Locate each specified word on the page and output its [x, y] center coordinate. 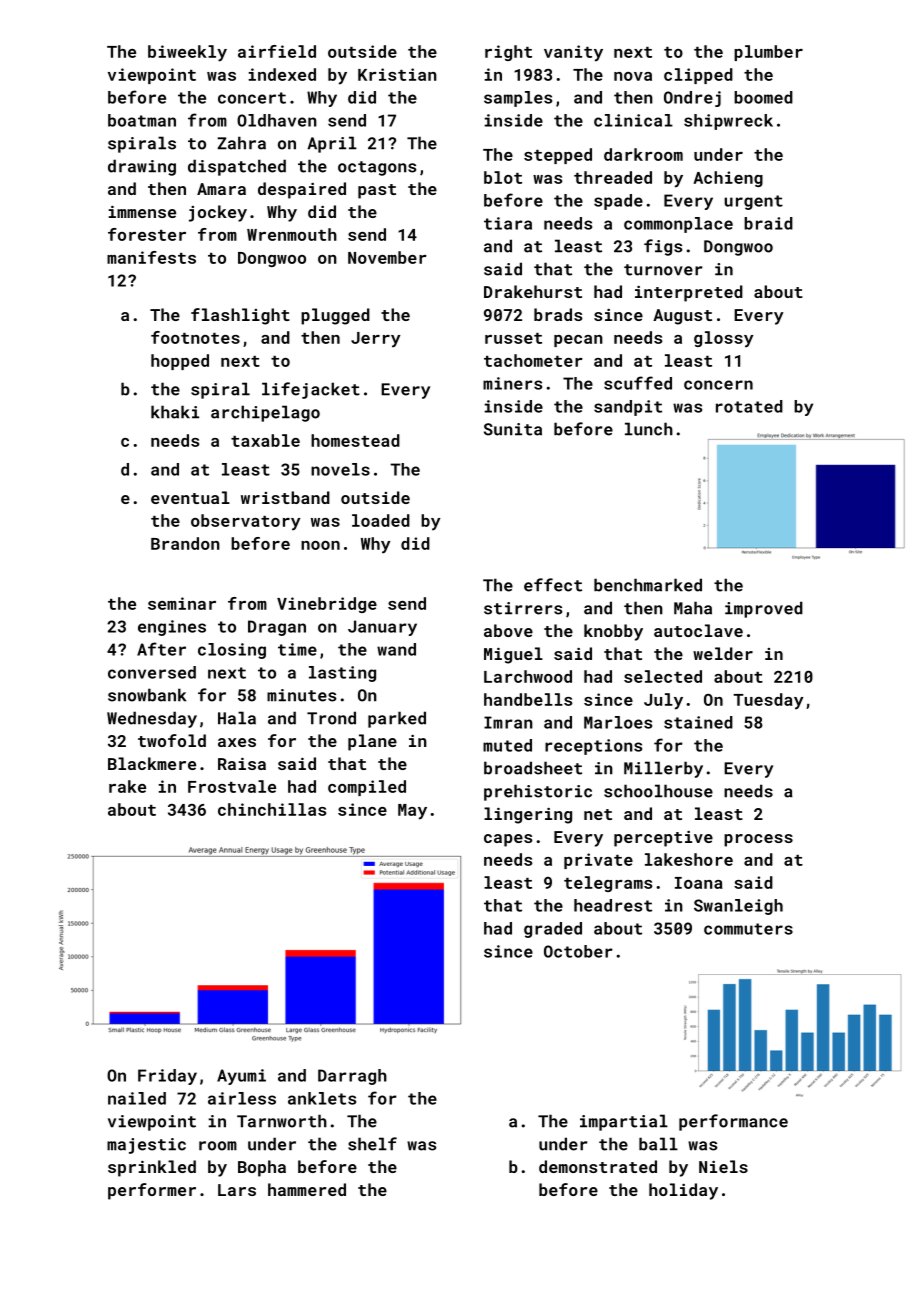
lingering [528, 815]
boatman [142, 120]
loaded [381, 520]
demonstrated [598, 1166]
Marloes [618, 722]
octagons [377, 168]
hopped [180, 362]
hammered [307, 1189]
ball [658, 1144]
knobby [613, 632]
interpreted [689, 293]
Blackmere [152, 763]
